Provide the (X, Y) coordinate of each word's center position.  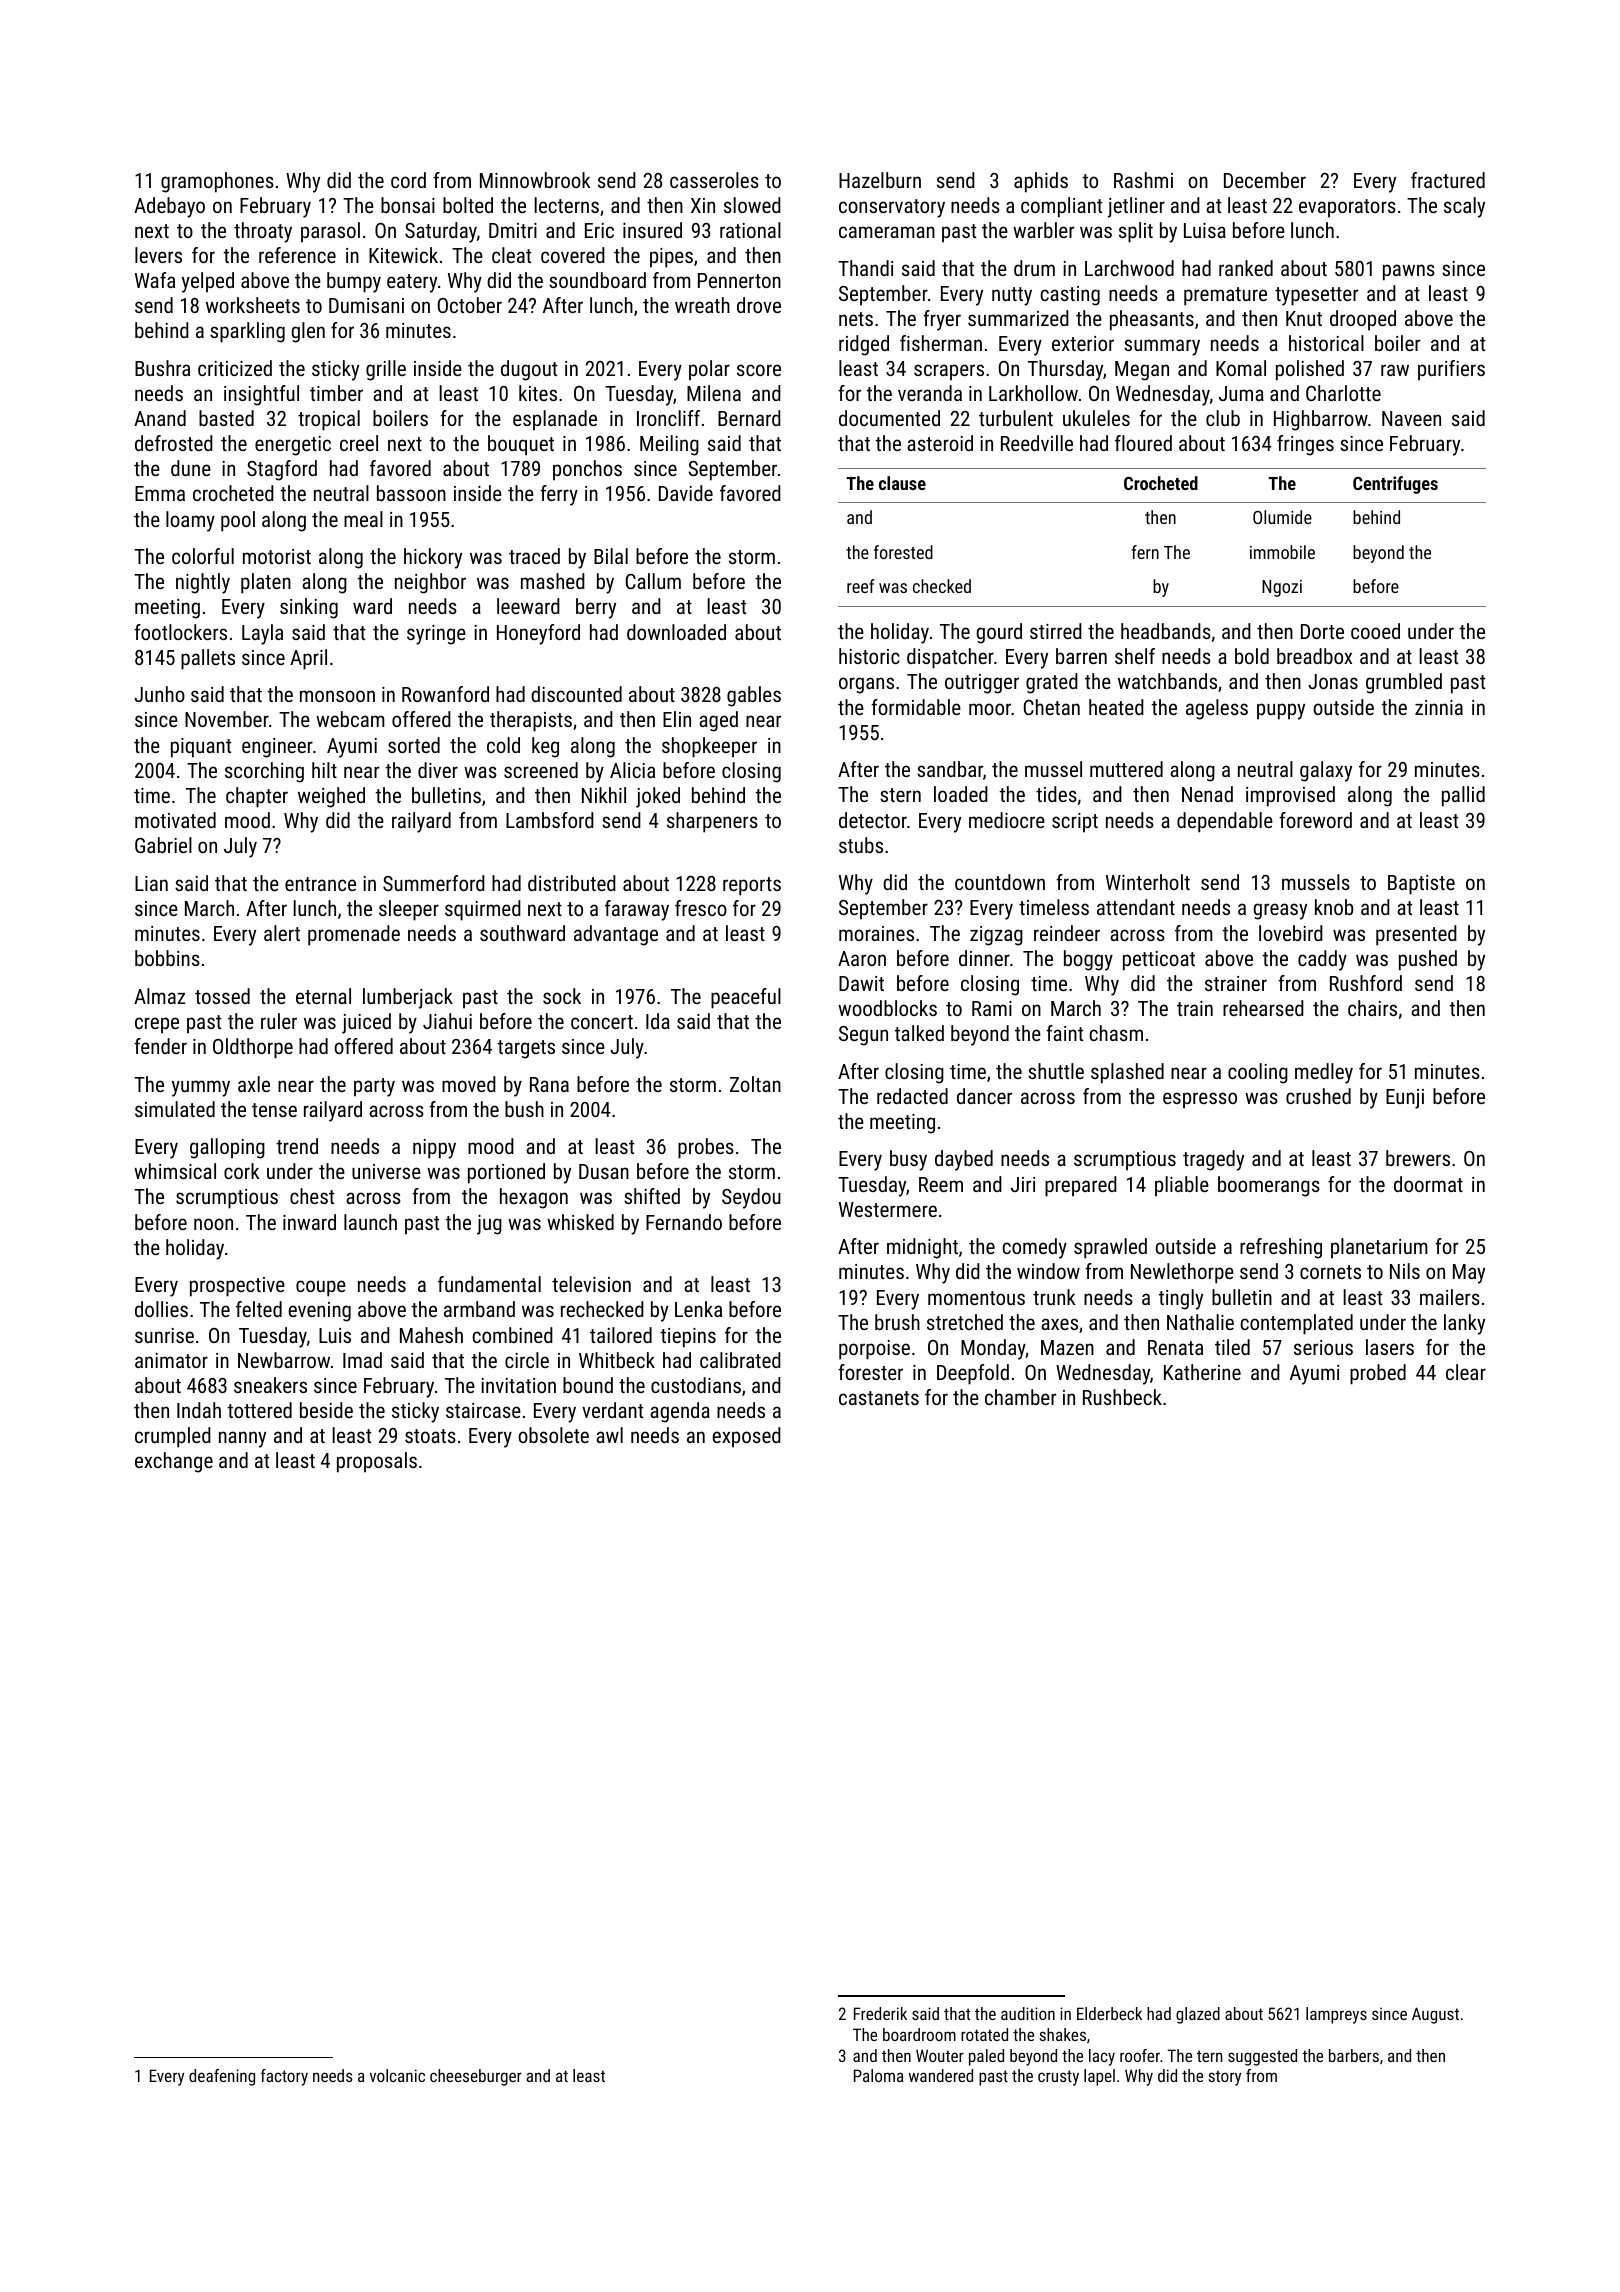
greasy (1280, 911)
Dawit (861, 983)
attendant (1136, 907)
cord (408, 180)
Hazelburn (880, 180)
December (1265, 180)
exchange (174, 1462)
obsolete (553, 1435)
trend (297, 1146)
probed (1378, 1374)
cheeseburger (476, 2077)
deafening (222, 2077)
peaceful (746, 998)
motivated (175, 820)
